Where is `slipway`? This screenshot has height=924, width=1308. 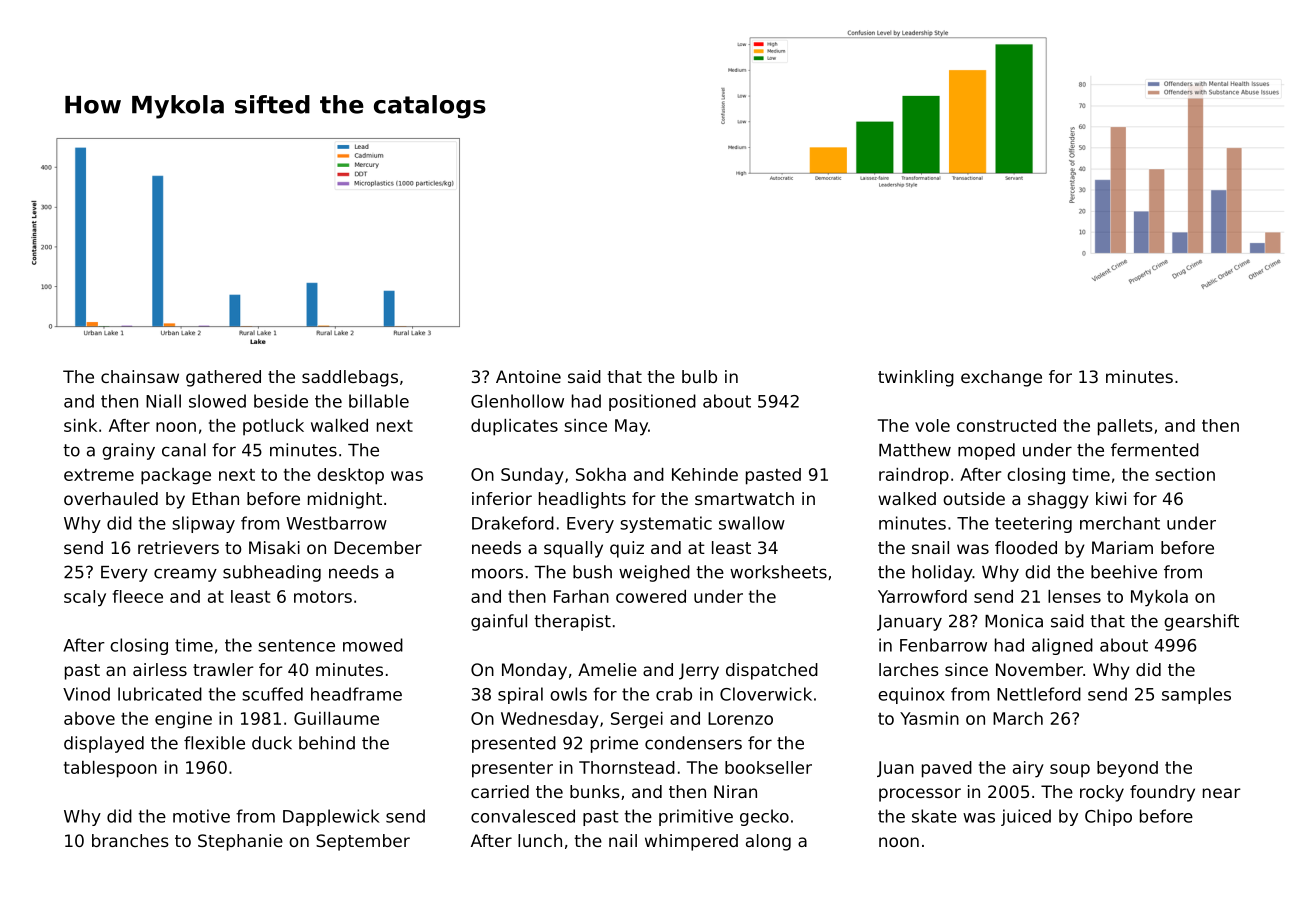
slipway is located at coordinates (203, 524).
